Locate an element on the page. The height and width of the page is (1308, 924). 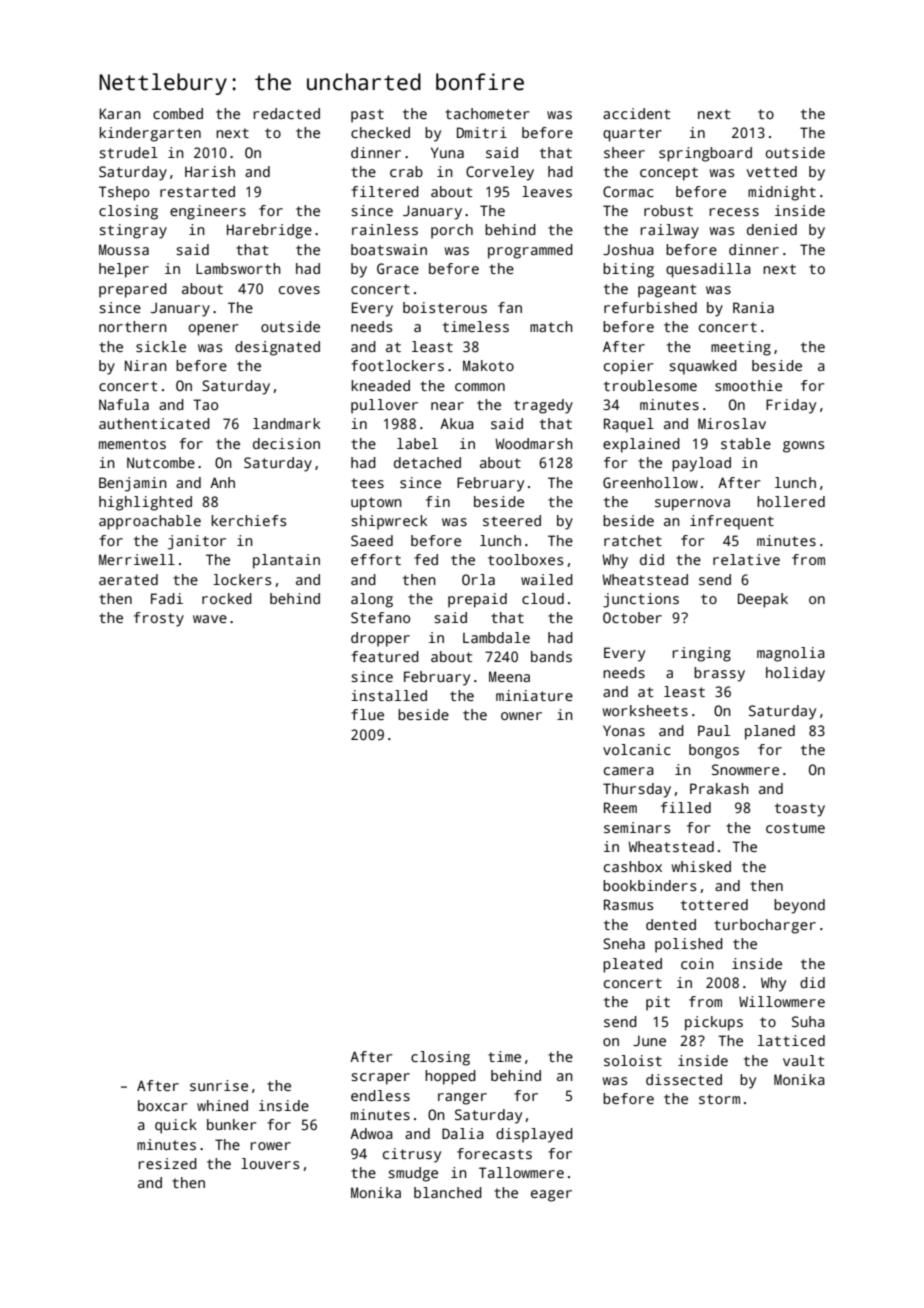
Benjamin is located at coordinates (133, 484).
